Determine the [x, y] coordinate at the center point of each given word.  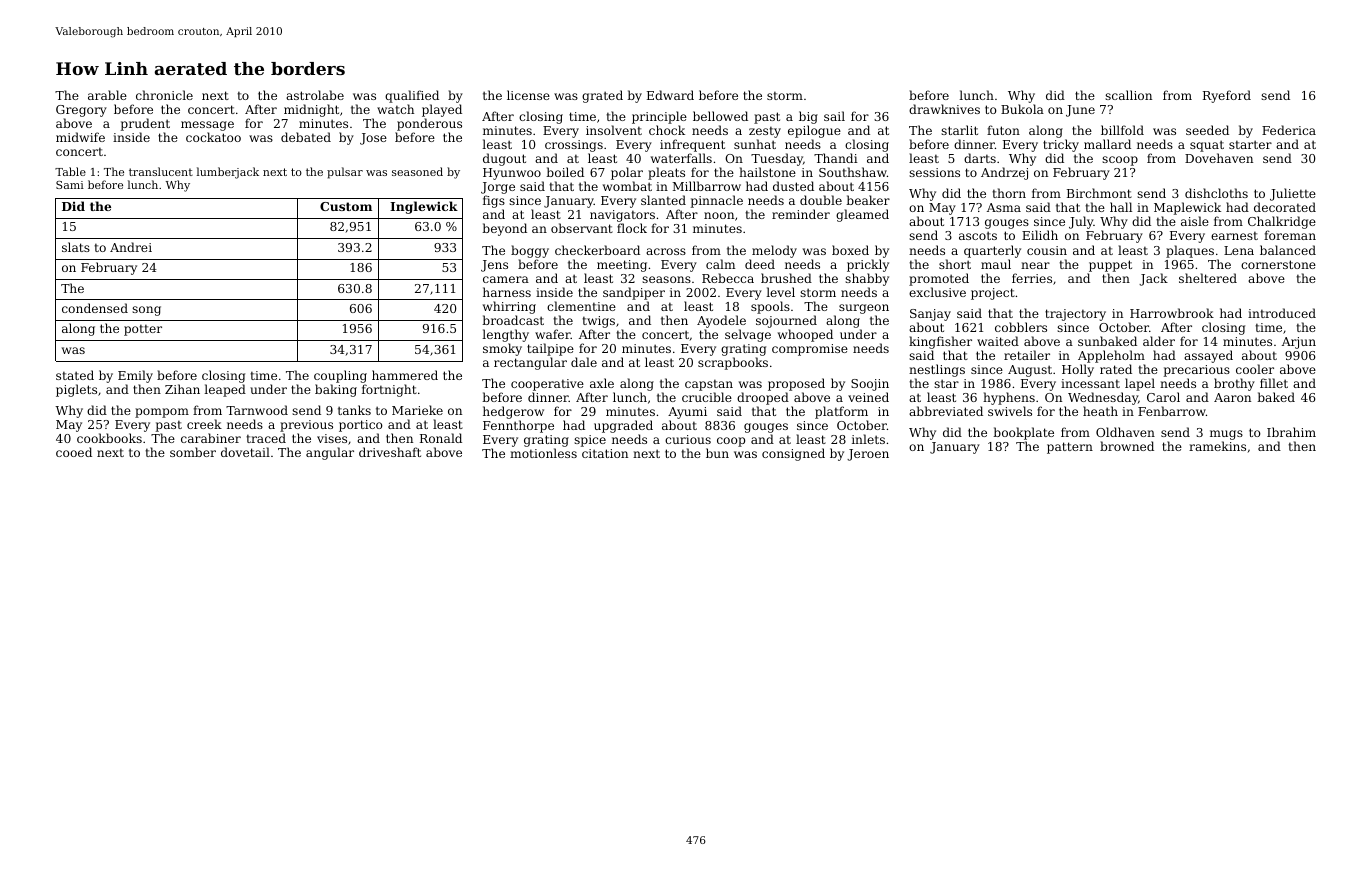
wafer [553, 334]
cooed [74, 452]
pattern [1070, 448]
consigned [793, 454]
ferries [1032, 278]
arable [107, 95]
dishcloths [1216, 193]
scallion [1128, 95]
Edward [670, 95]
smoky [502, 349]
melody [774, 251]
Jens [494, 266]
